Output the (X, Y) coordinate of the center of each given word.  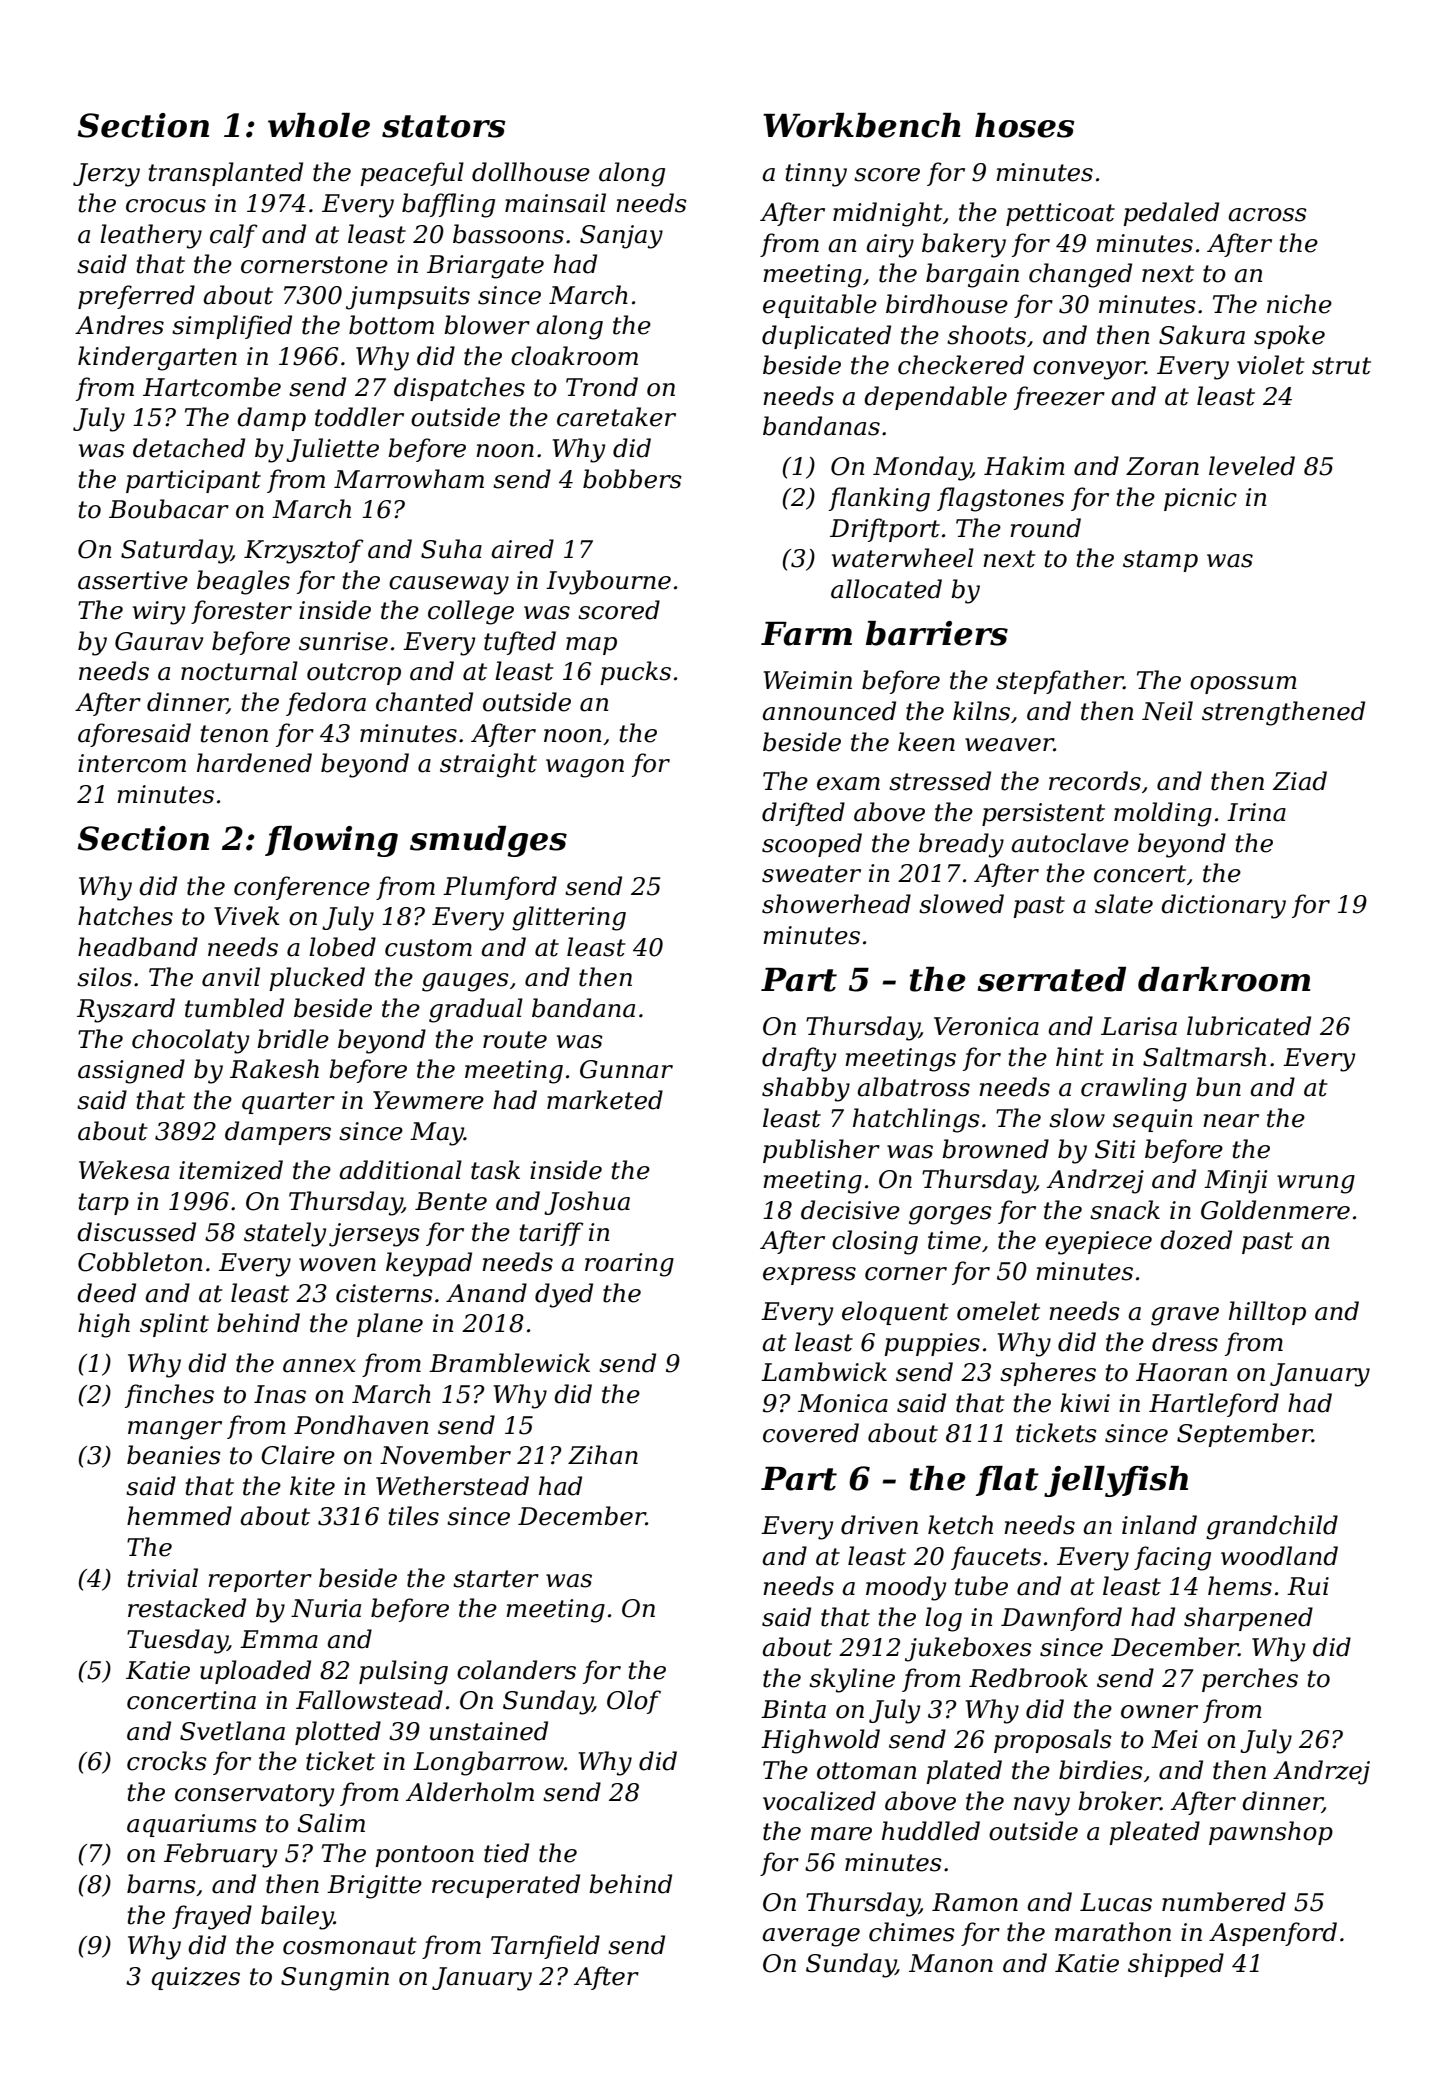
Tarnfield (545, 1947)
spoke (1289, 337)
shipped (1176, 1965)
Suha (451, 549)
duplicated (826, 337)
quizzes (196, 1978)
